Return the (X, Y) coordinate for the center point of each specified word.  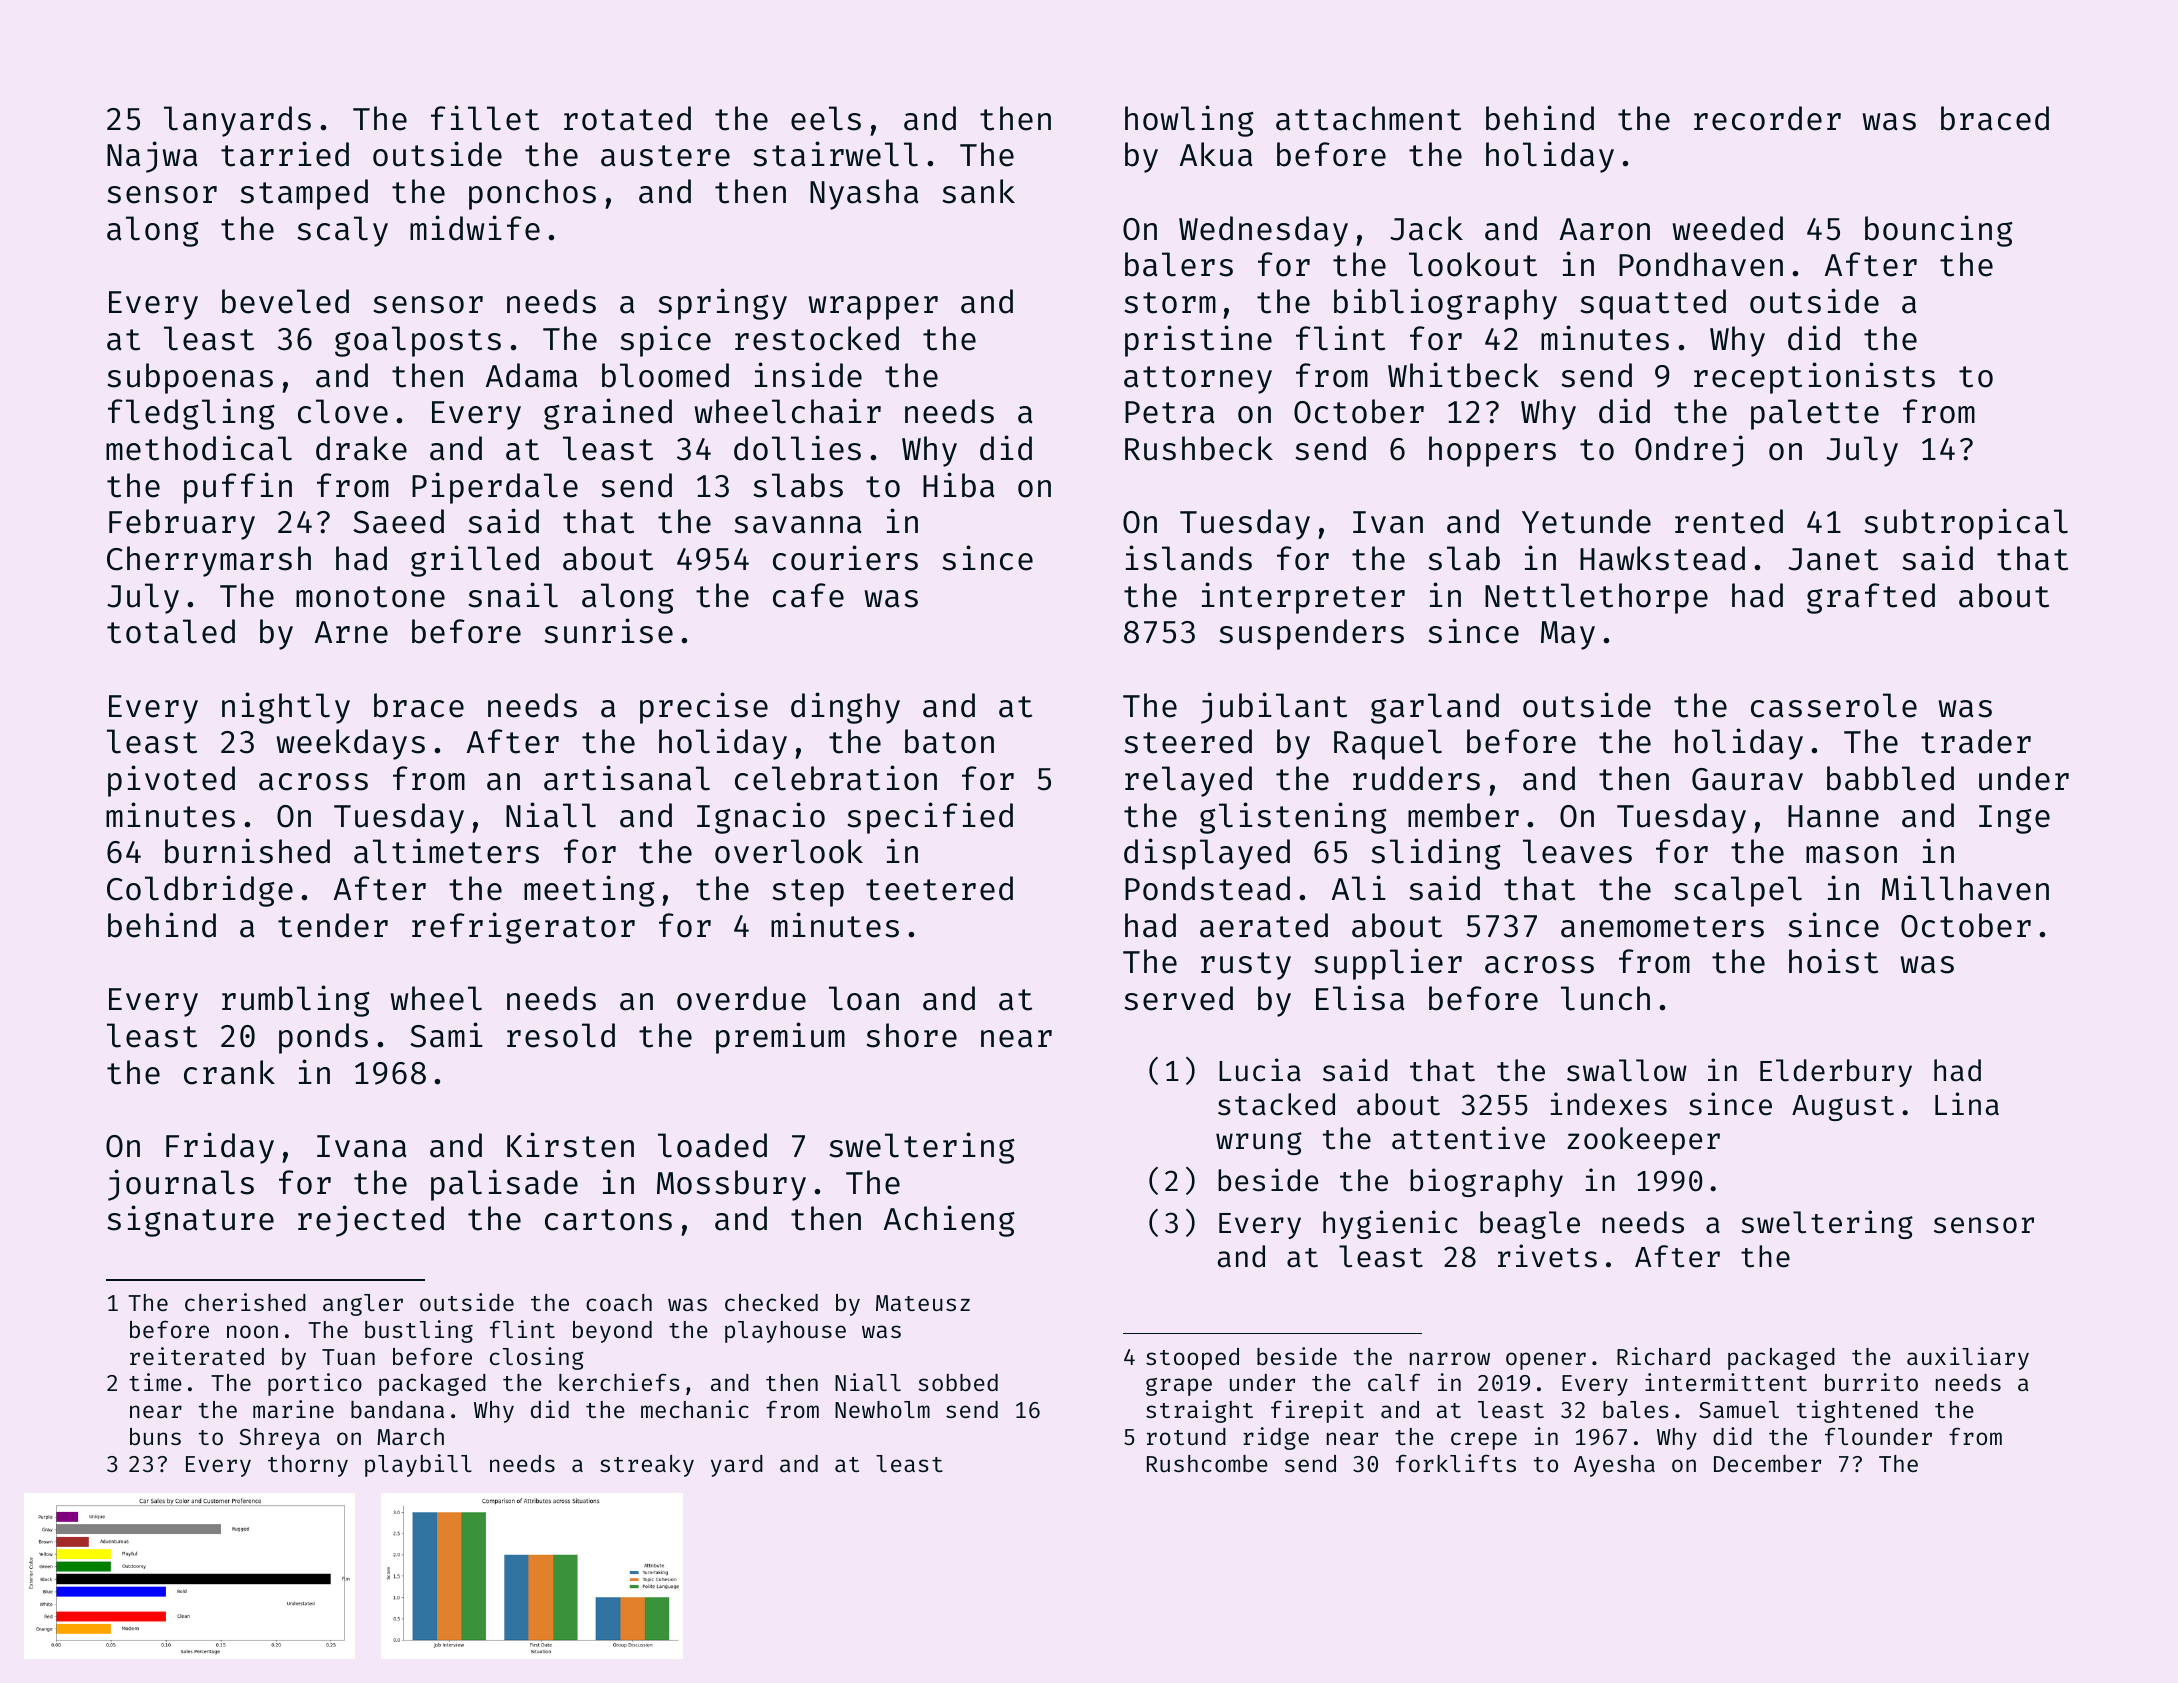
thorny (308, 1466)
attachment (1368, 118)
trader (1976, 741)
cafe (808, 595)
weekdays (351, 744)
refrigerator (523, 928)
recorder (1767, 118)
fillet (485, 118)
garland (1435, 708)
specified (930, 818)
